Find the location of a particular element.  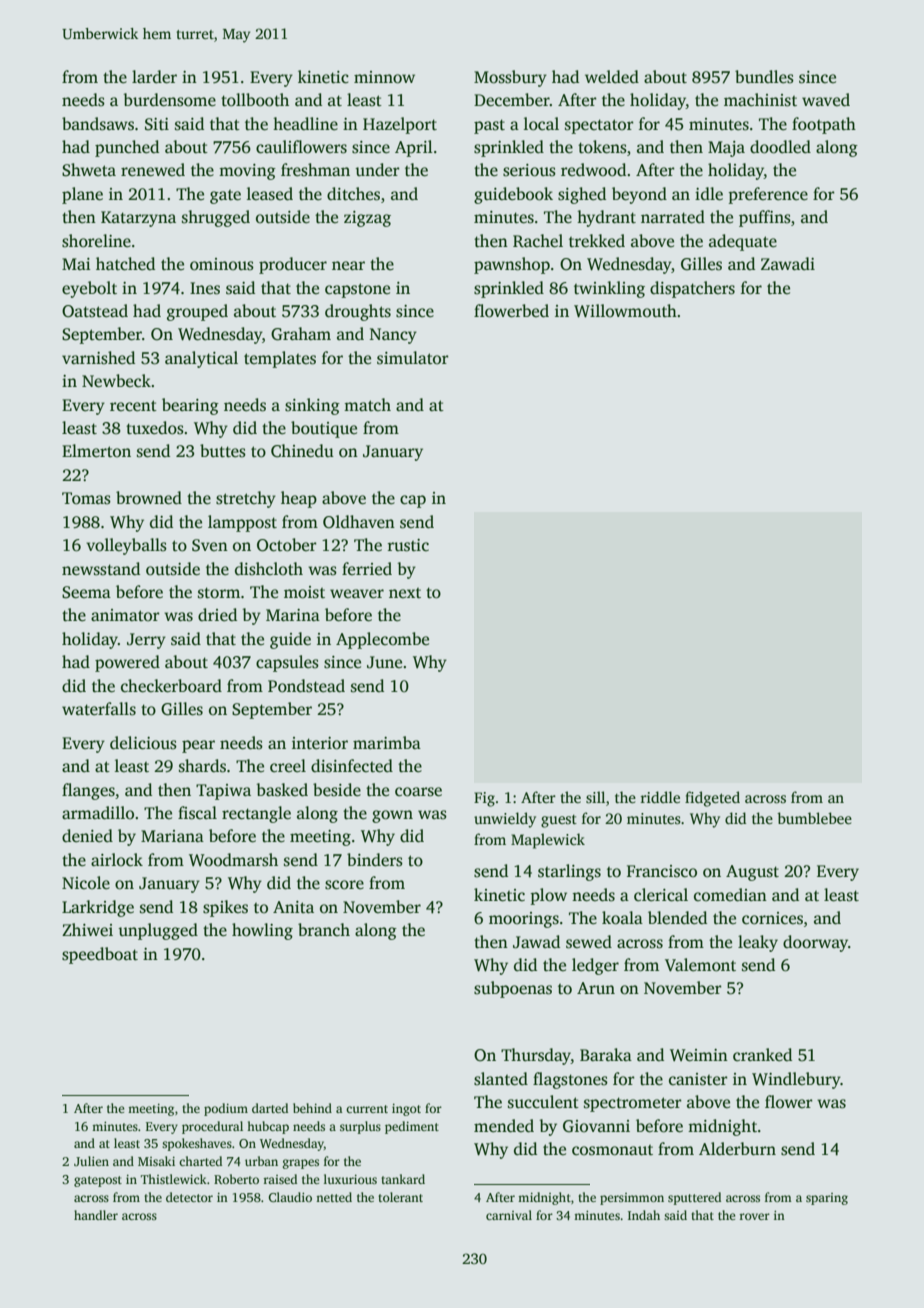

Applecombe is located at coordinates (382, 640).
